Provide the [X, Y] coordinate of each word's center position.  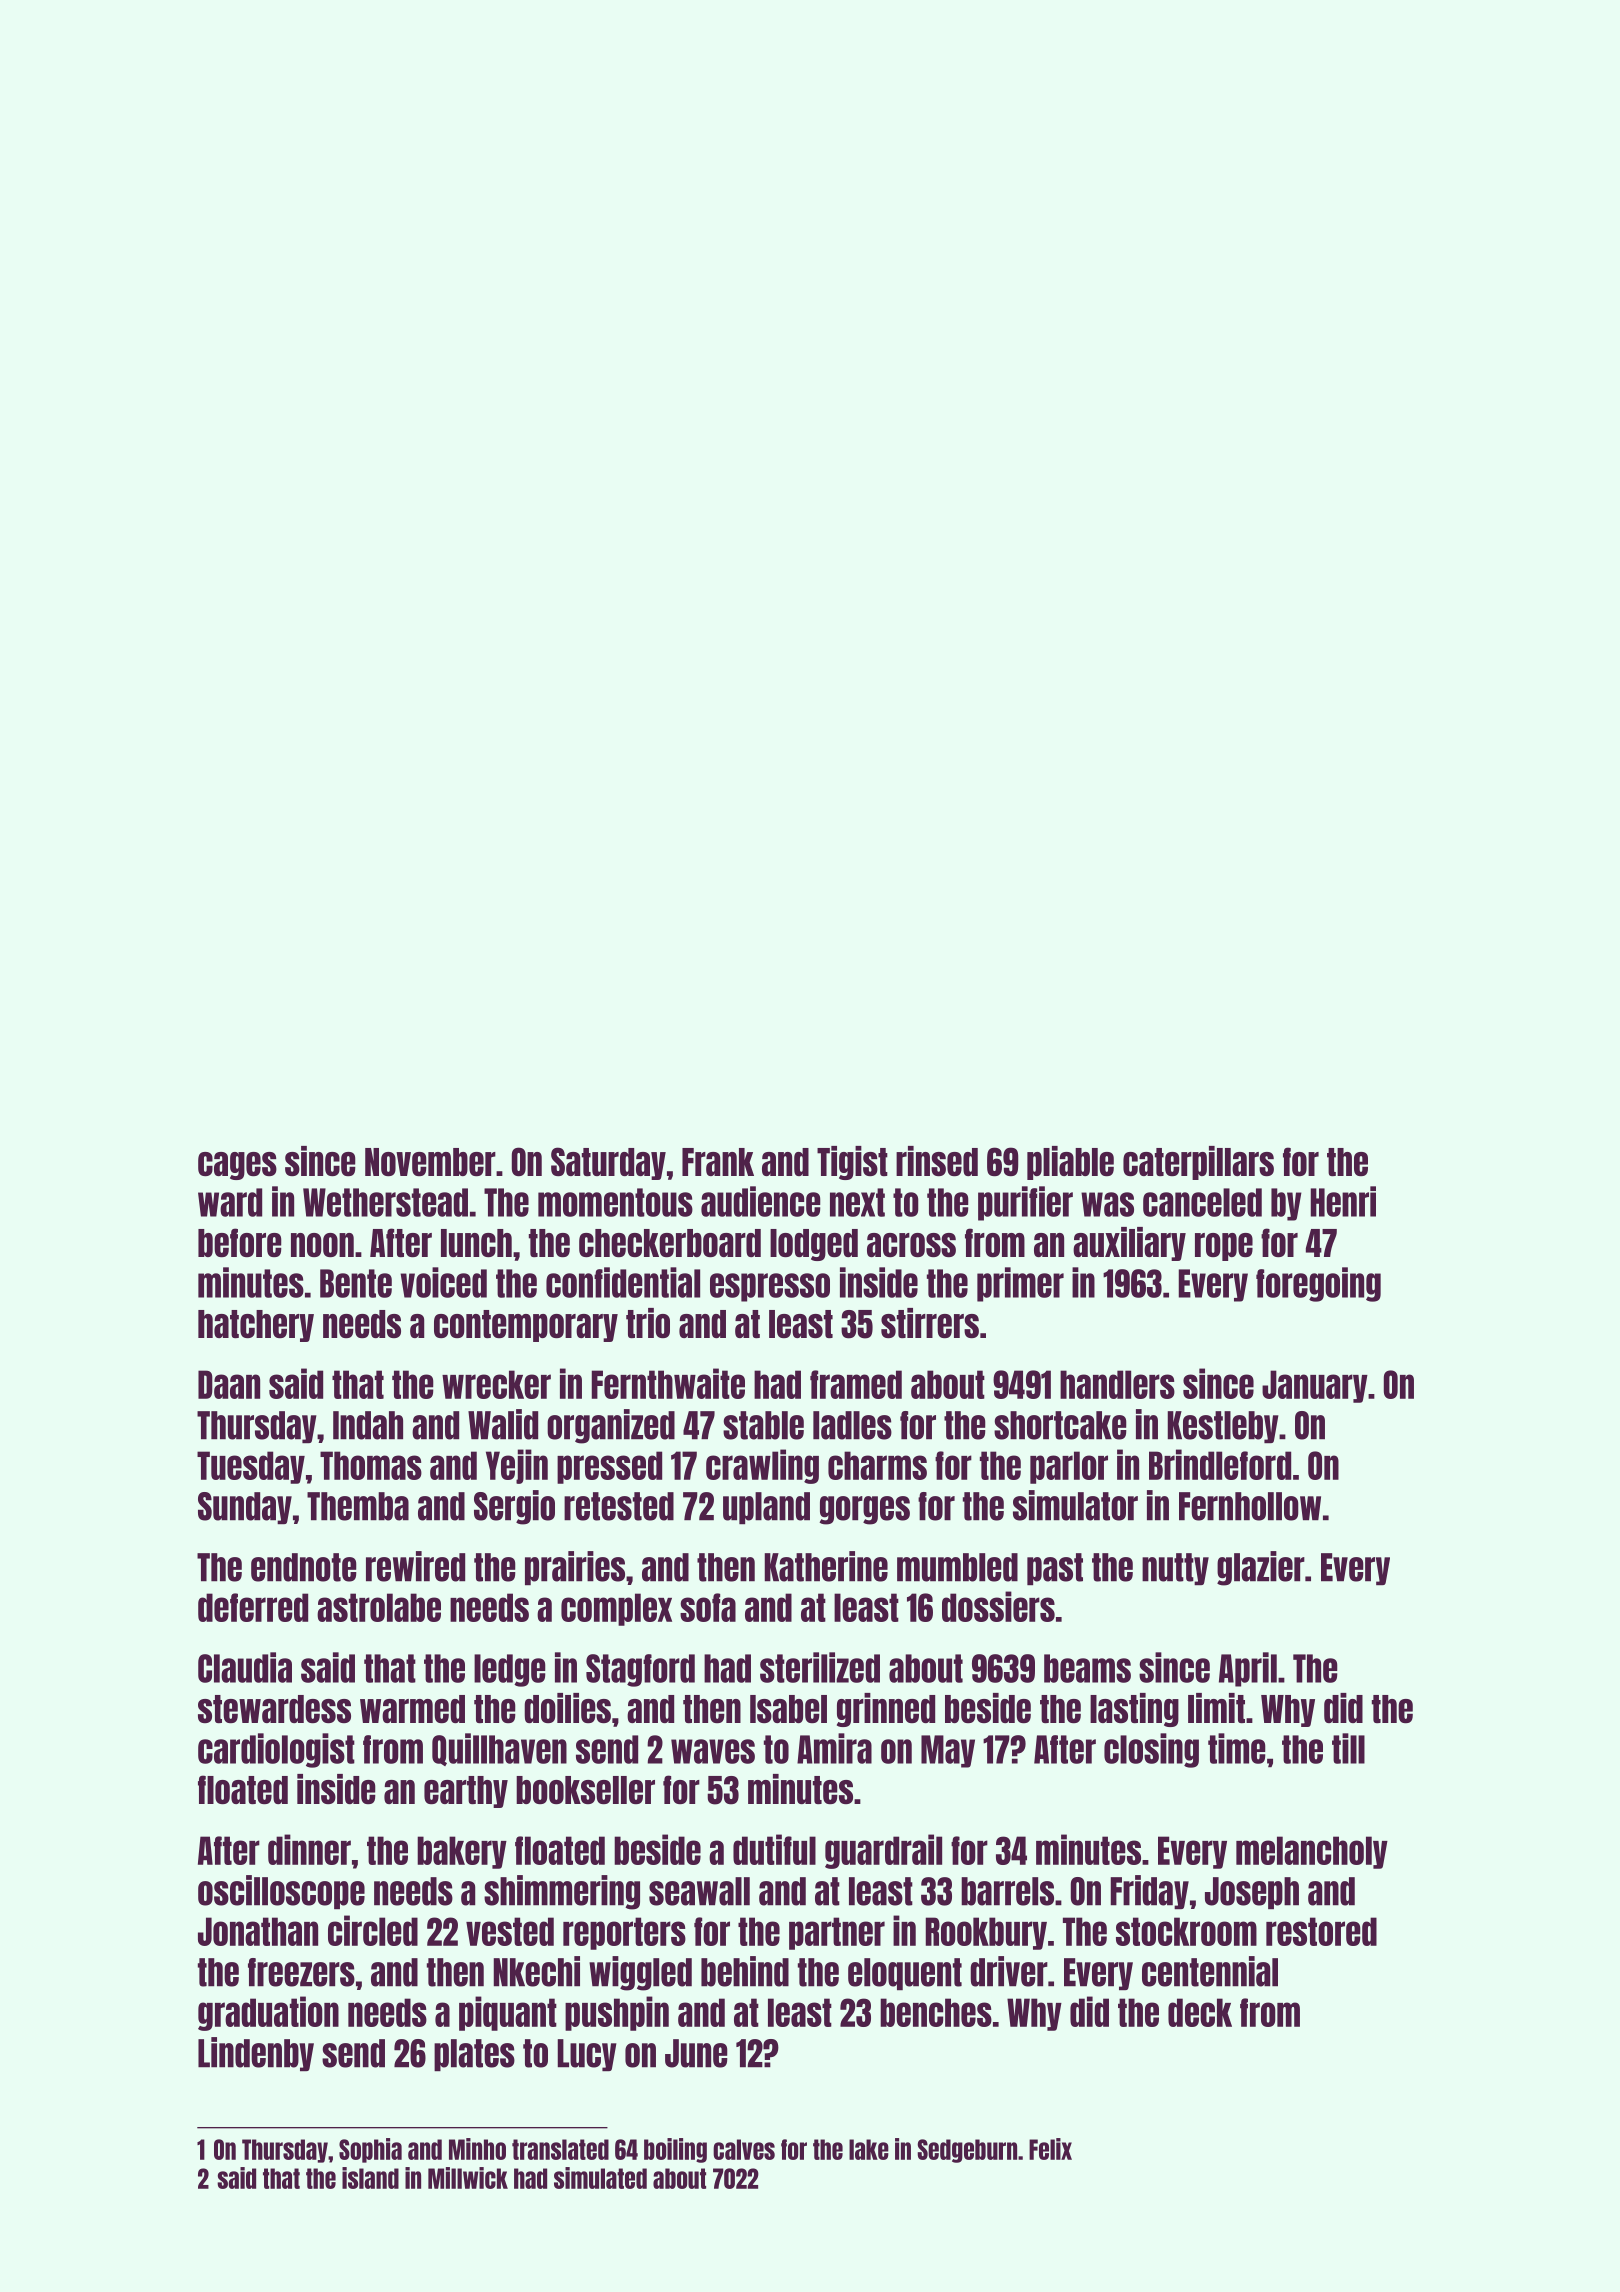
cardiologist [276, 1750]
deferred [253, 1607]
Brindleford [1220, 1464]
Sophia [370, 2150]
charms [877, 1465]
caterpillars [1198, 1163]
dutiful [774, 1849]
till [1348, 1748]
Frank [718, 1162]
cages [237, 1166]
